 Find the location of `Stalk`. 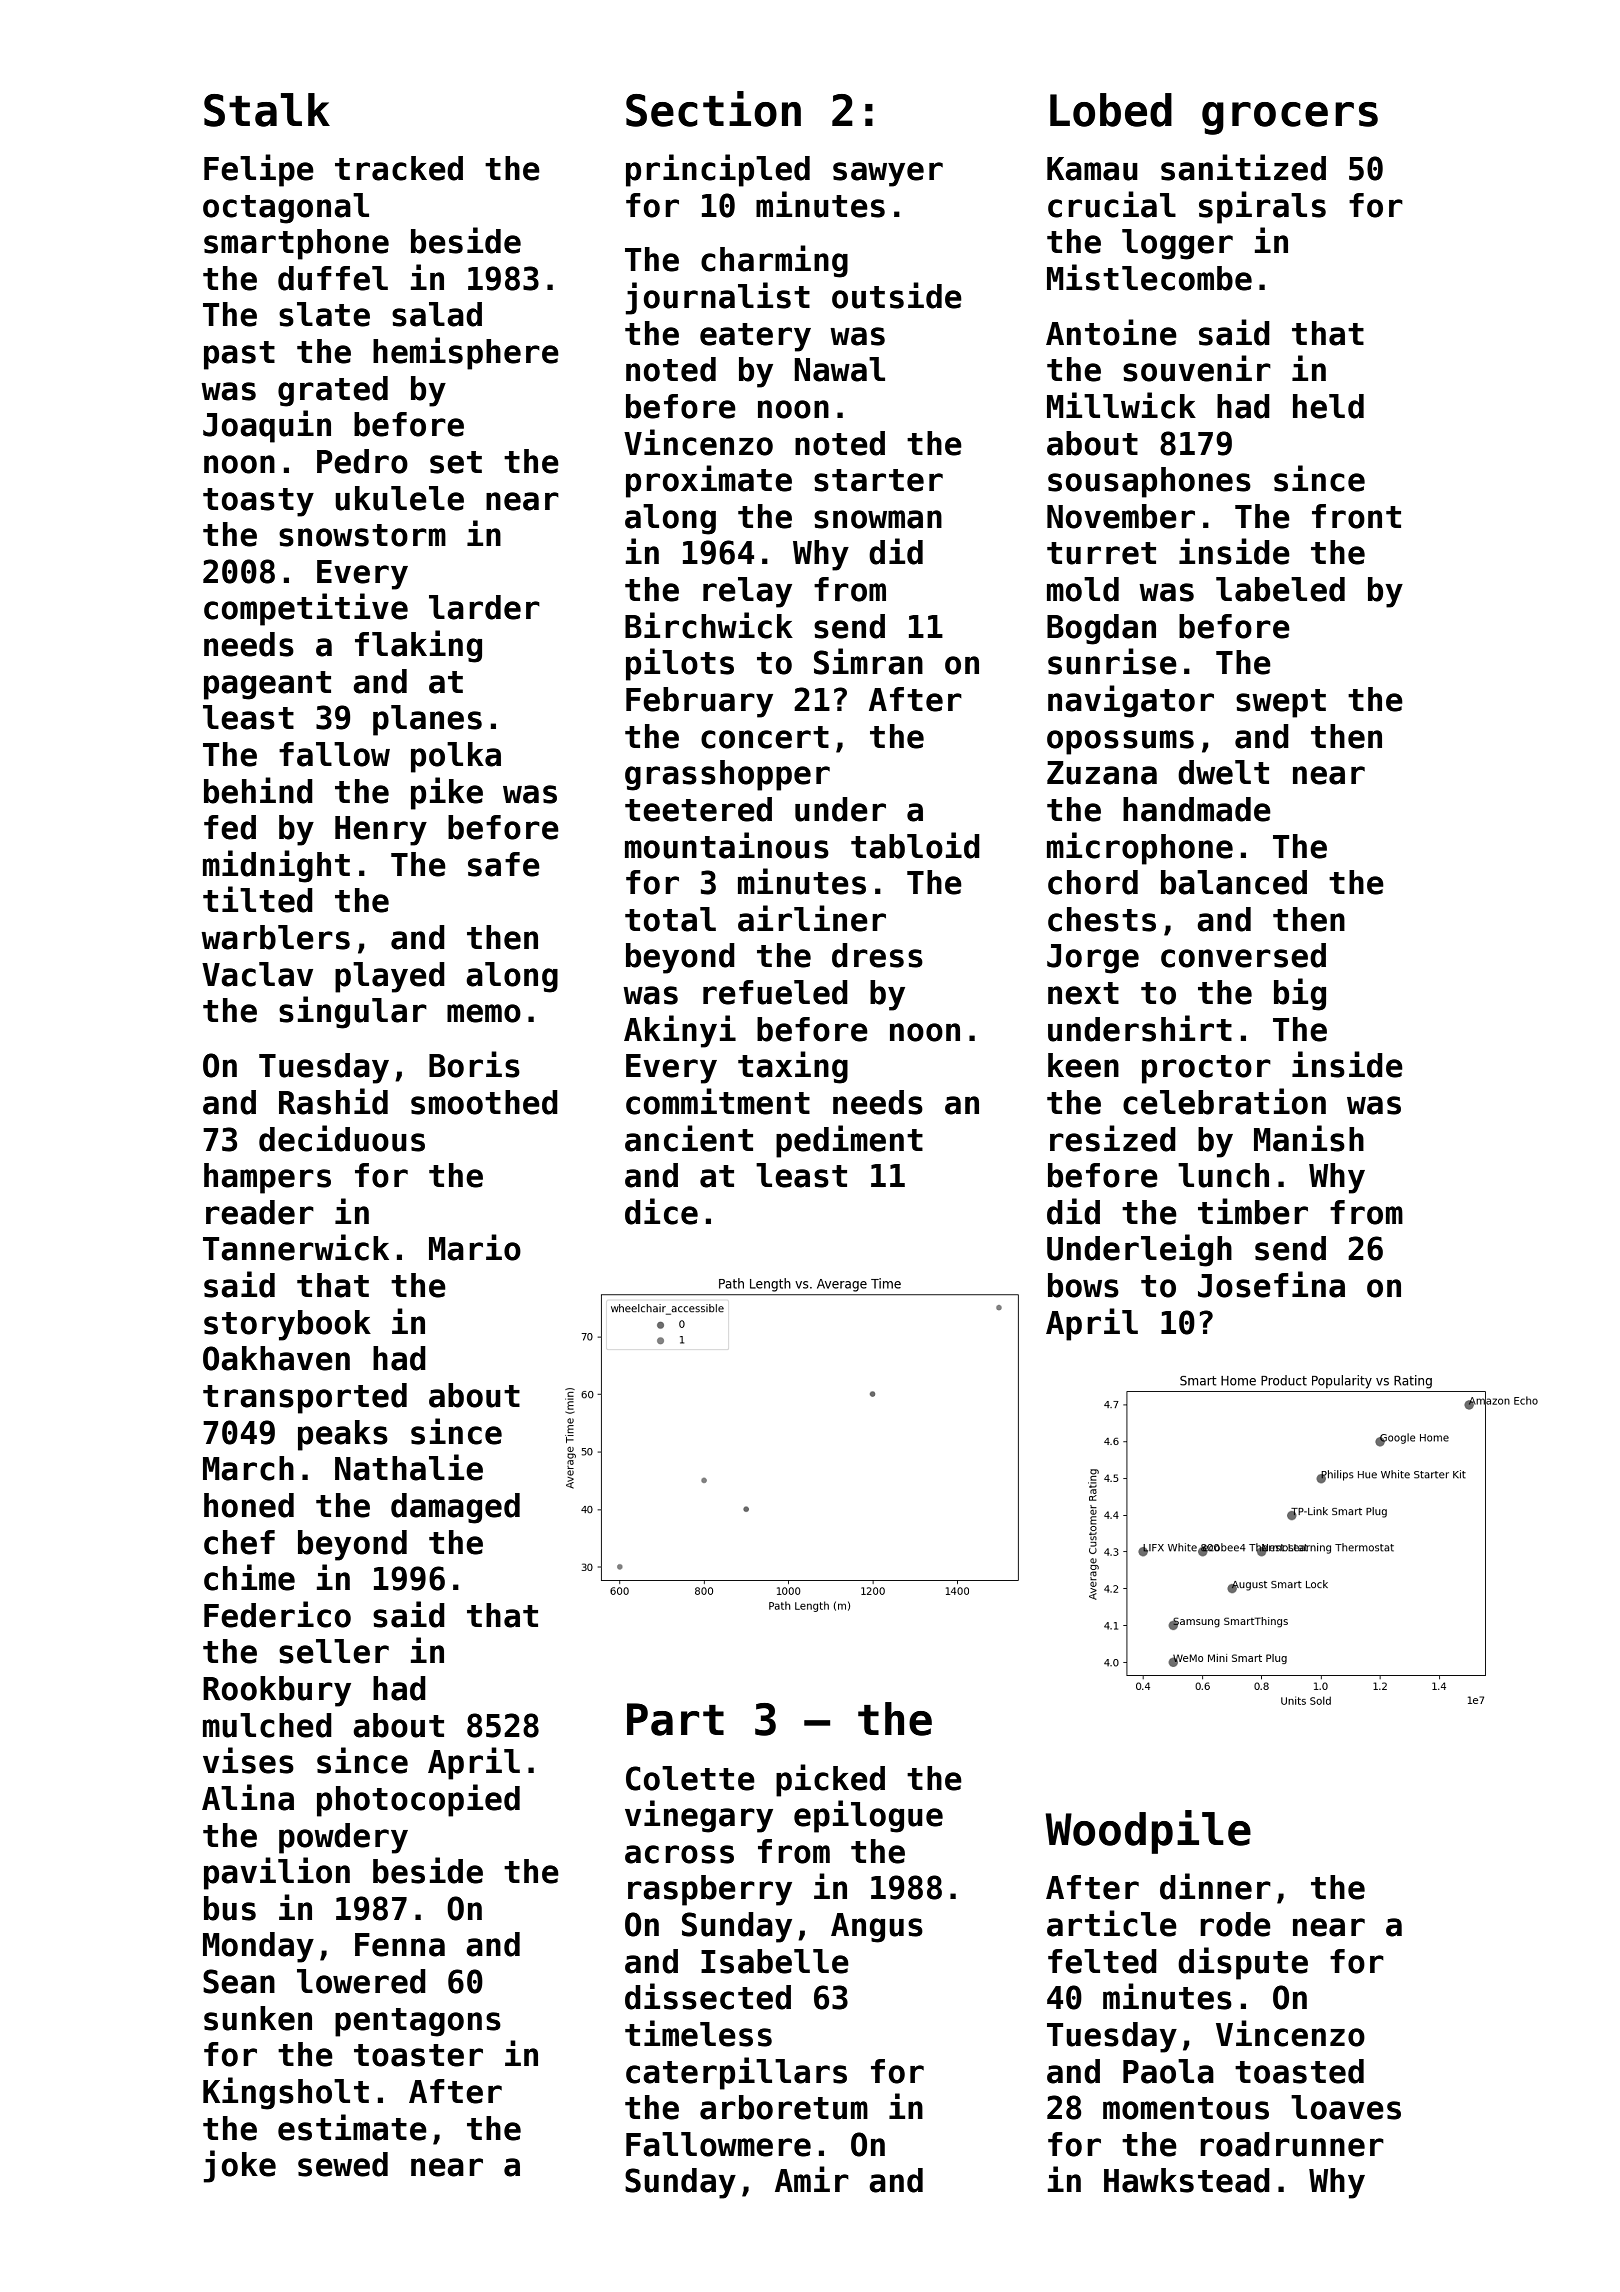

Stalk is located at coordinates (267, 110).
